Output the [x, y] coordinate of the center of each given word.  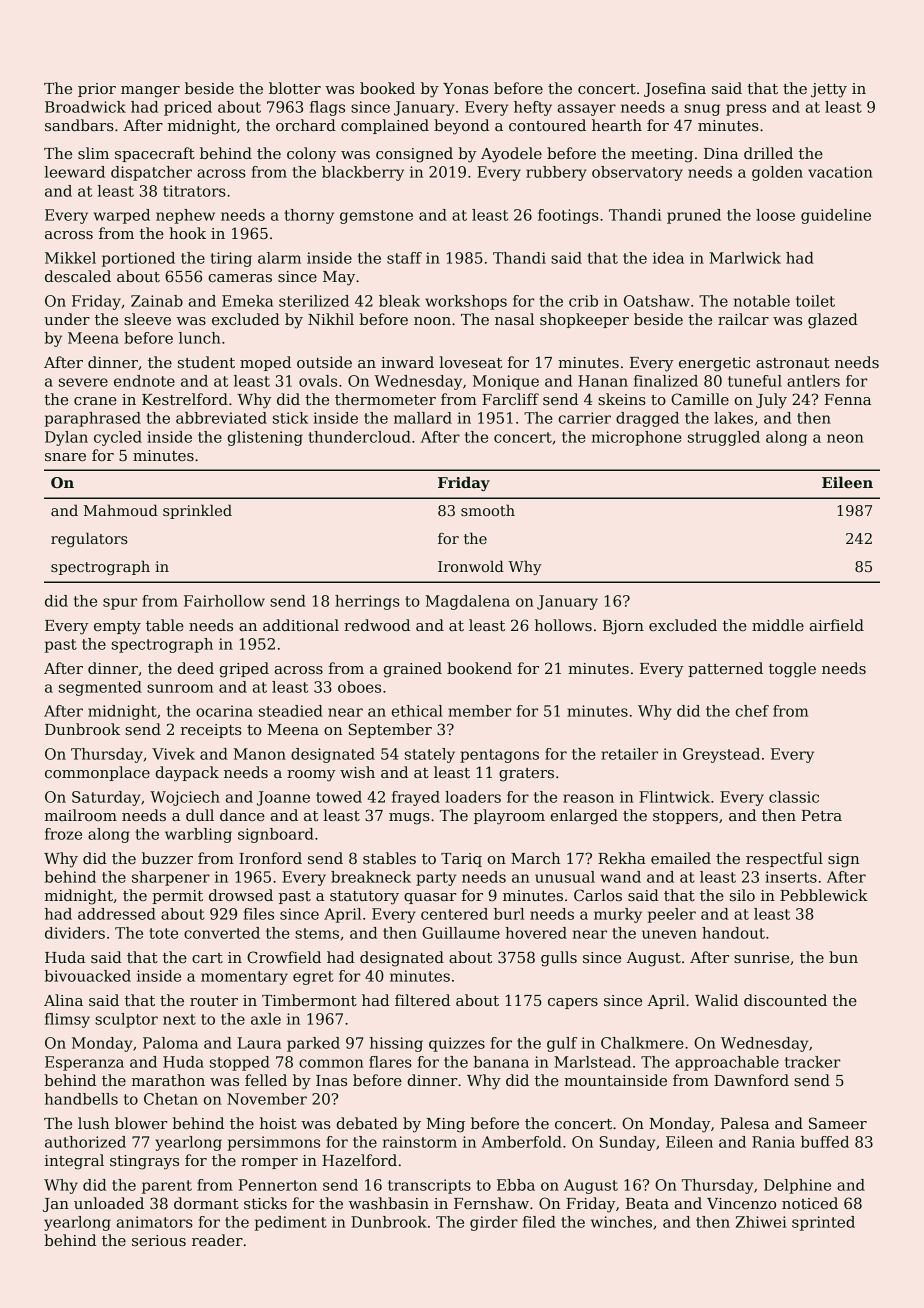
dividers [75, 933]
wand [621, 877]
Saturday [106, 798]
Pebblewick [824, 895]
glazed [833, 321]
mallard [423, 418]
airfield [836, 625]
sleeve [147, 319]
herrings [367, 602]
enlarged [584, 817]
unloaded [109, 1203]
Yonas [465, 88]
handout [733, 933]
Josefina [675, 89]
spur [120, 604]
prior [97, 90]
